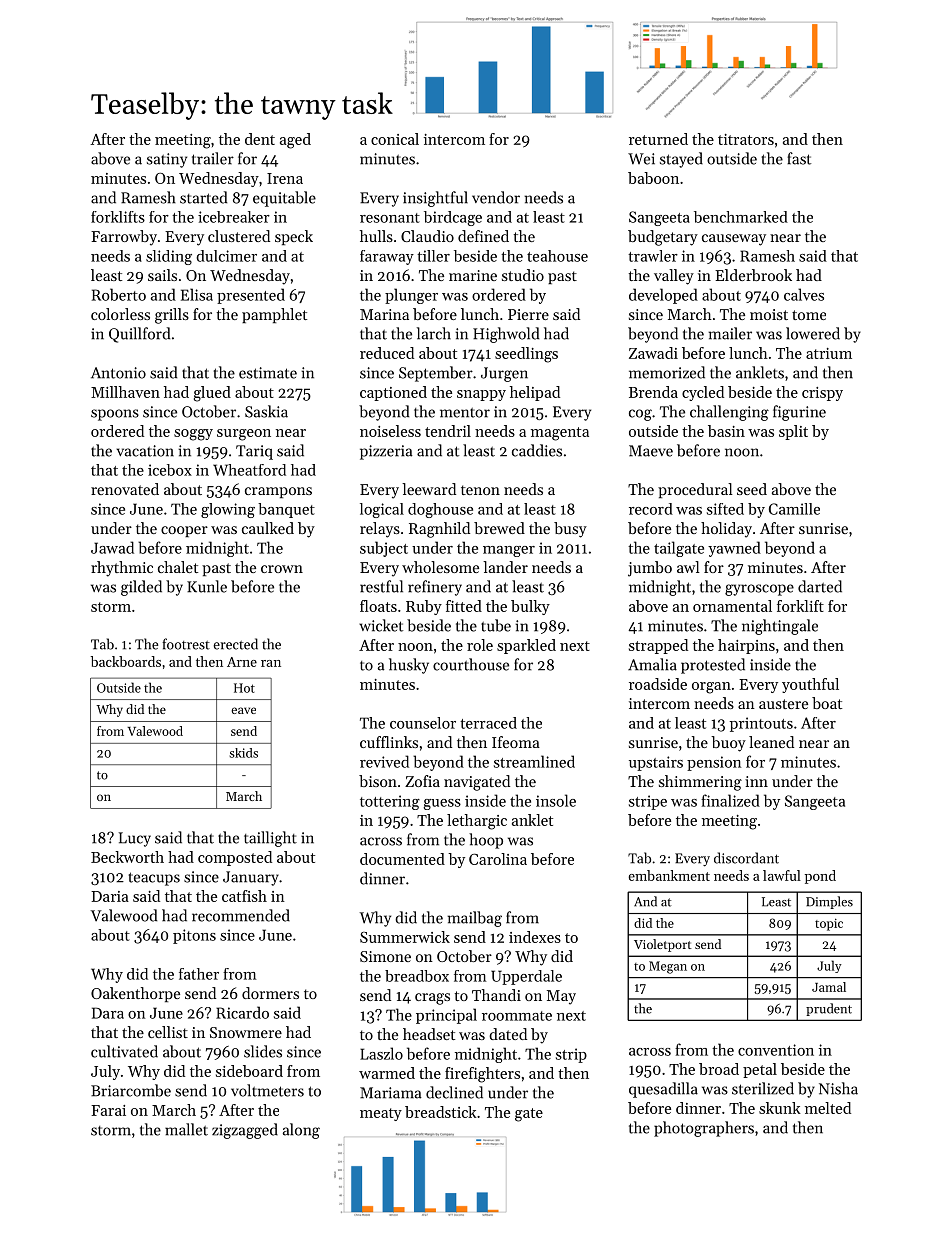  Describe the element at coordinates (186, 1129) in the screenshot. I see `mallet` at that location.
